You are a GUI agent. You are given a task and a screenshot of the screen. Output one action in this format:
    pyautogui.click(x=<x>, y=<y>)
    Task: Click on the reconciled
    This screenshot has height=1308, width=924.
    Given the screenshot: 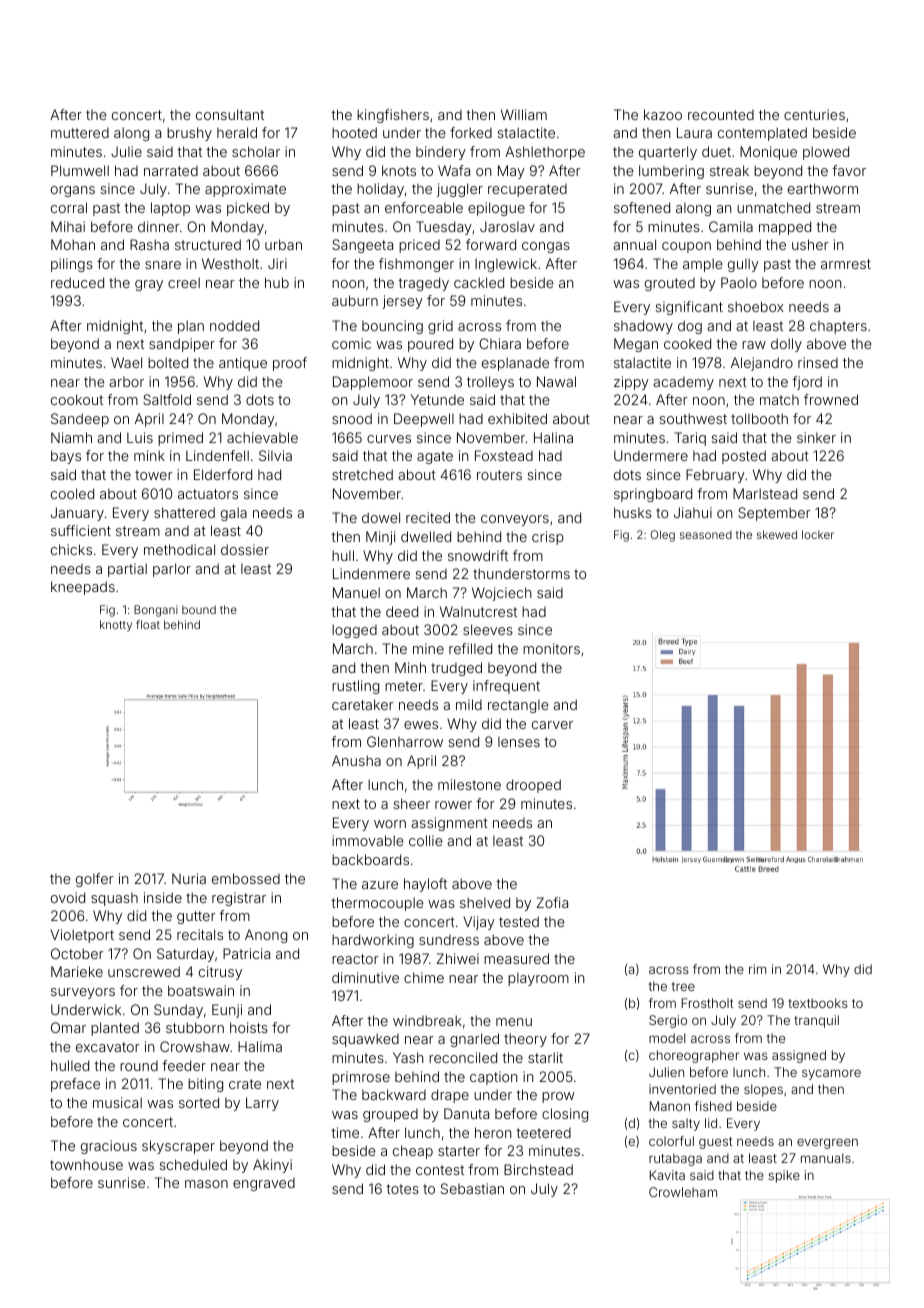 What is the action you would take?
    pyautogui.click(x=463, y=1057)
